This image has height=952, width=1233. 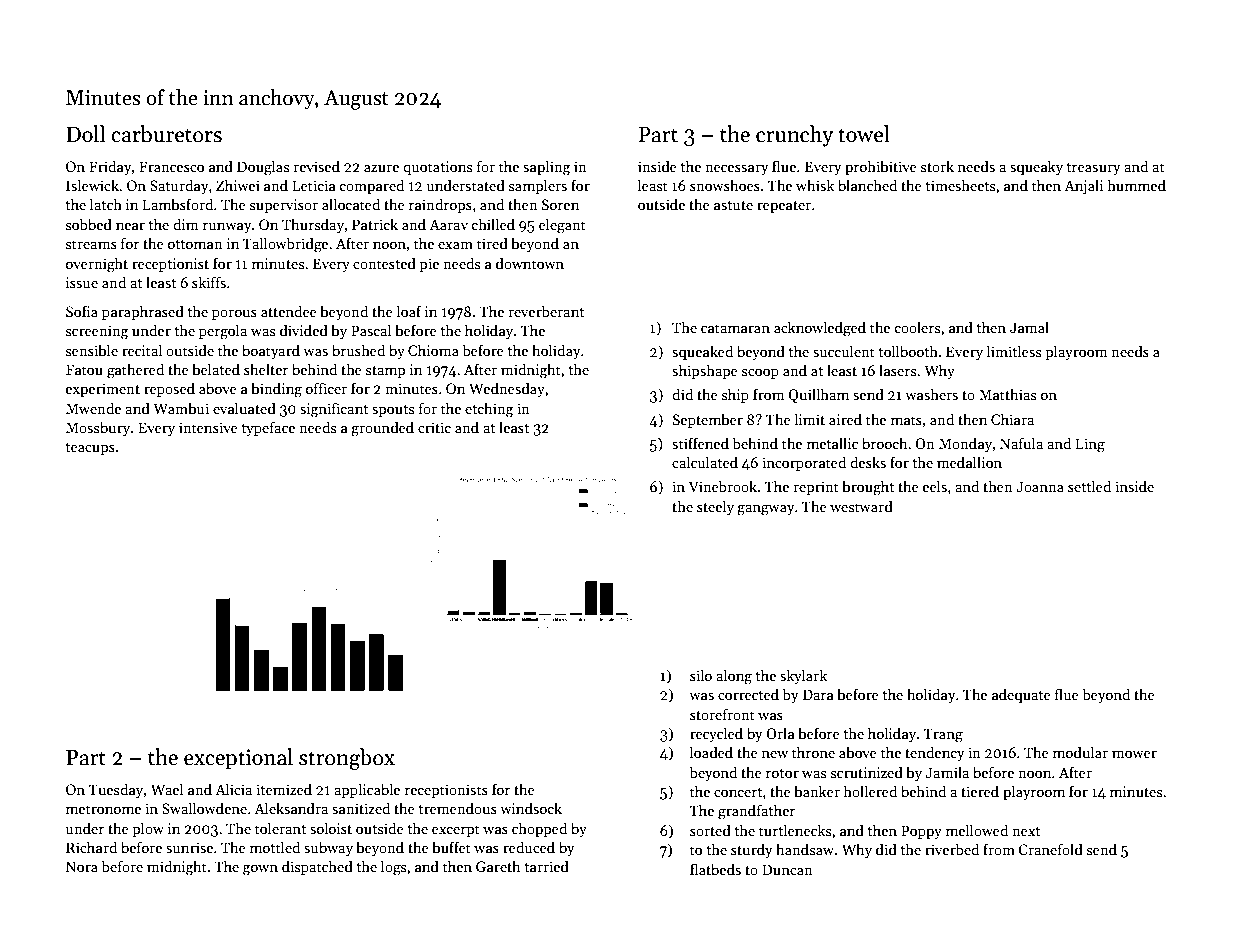 What do you see at coordinates (917, 327) in the image?
I see `coolers` at bounding box center [917, 327].
